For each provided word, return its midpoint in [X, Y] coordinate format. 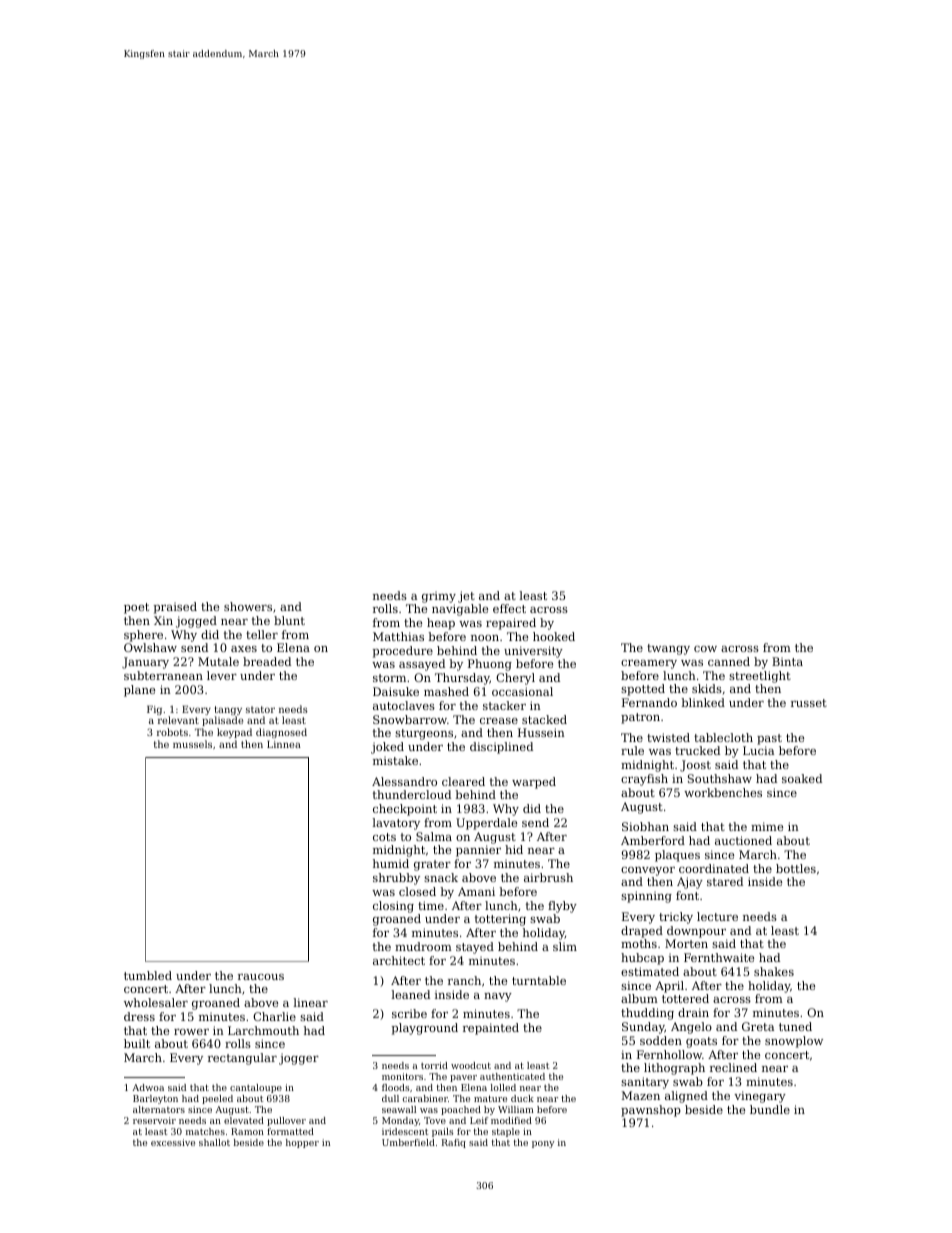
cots [384, 837]
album [639, 998]
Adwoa [148, 1087]
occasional [522, 691]
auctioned [743, 840]
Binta [787, 661]
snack [441, 877]
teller [262, 634]
